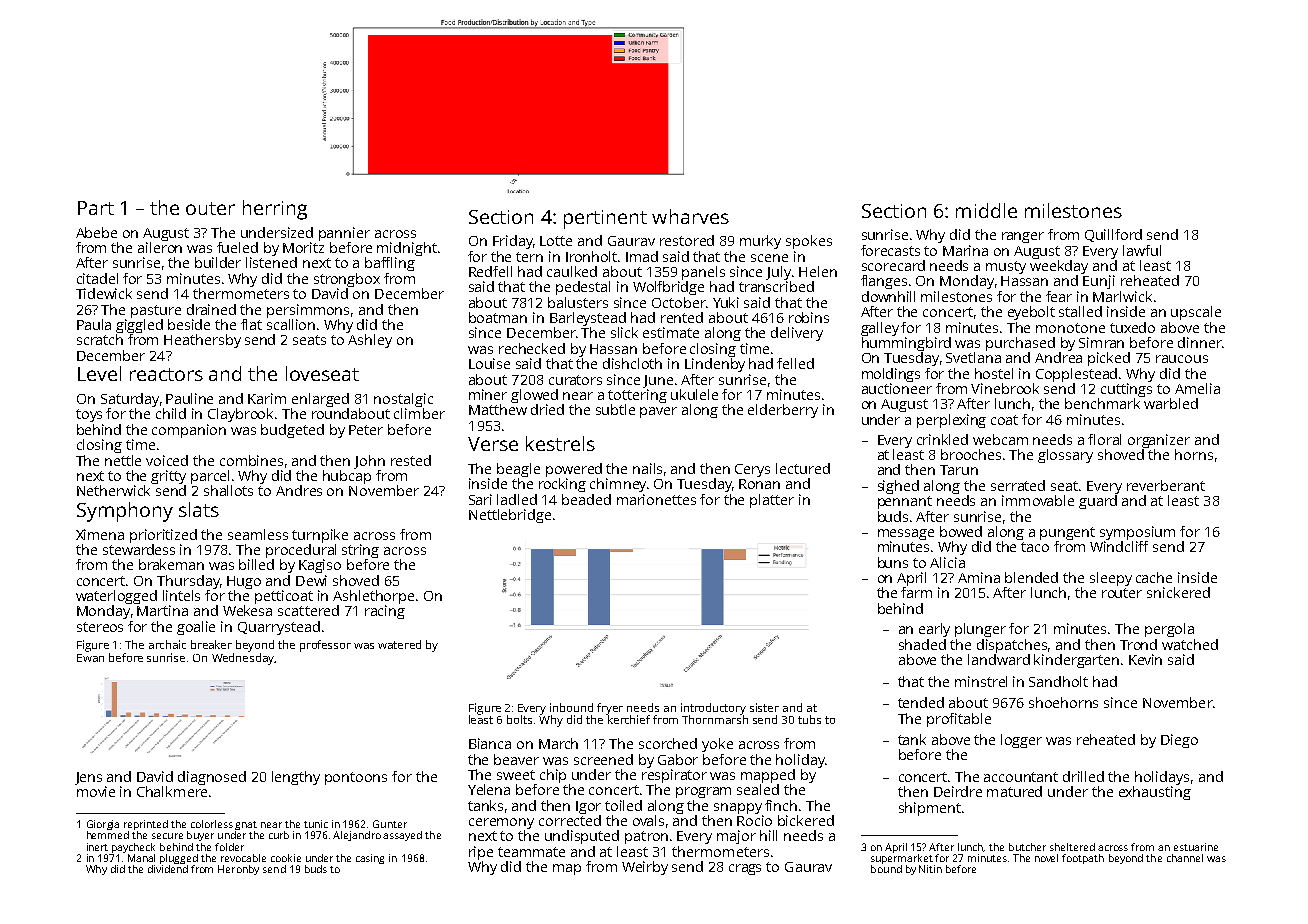 This screenshot has width=1308, height=924. Describe the element at coordinates (167, 644) in the screenshot. I see `archaic` at that location.
